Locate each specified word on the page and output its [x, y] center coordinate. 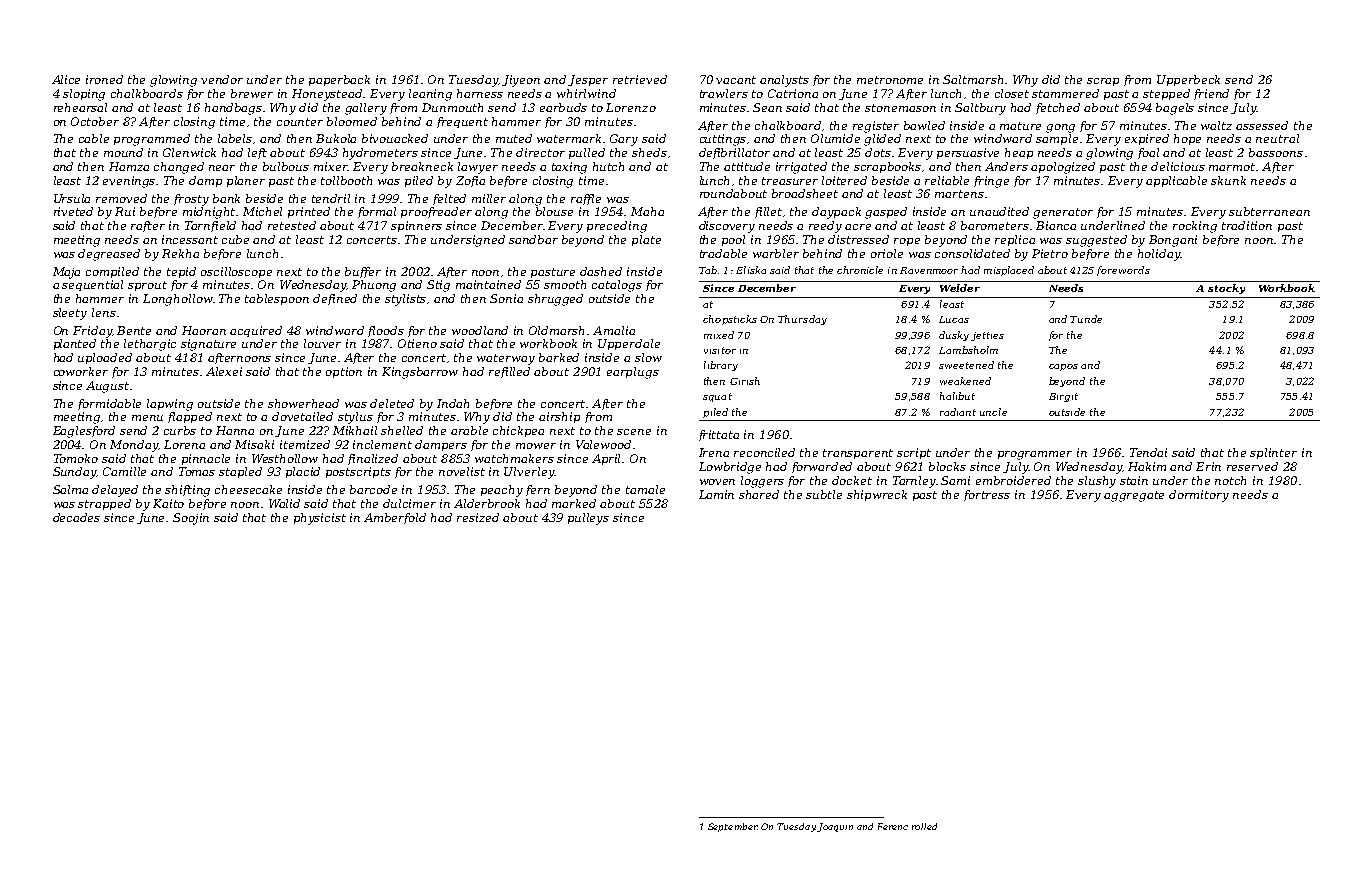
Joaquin [835, 827]
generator [1063, 213]
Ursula [72, 198]
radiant [958, 412]
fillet [768, 212]
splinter [1273, 453]
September [732, 827]
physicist [320, 519]
